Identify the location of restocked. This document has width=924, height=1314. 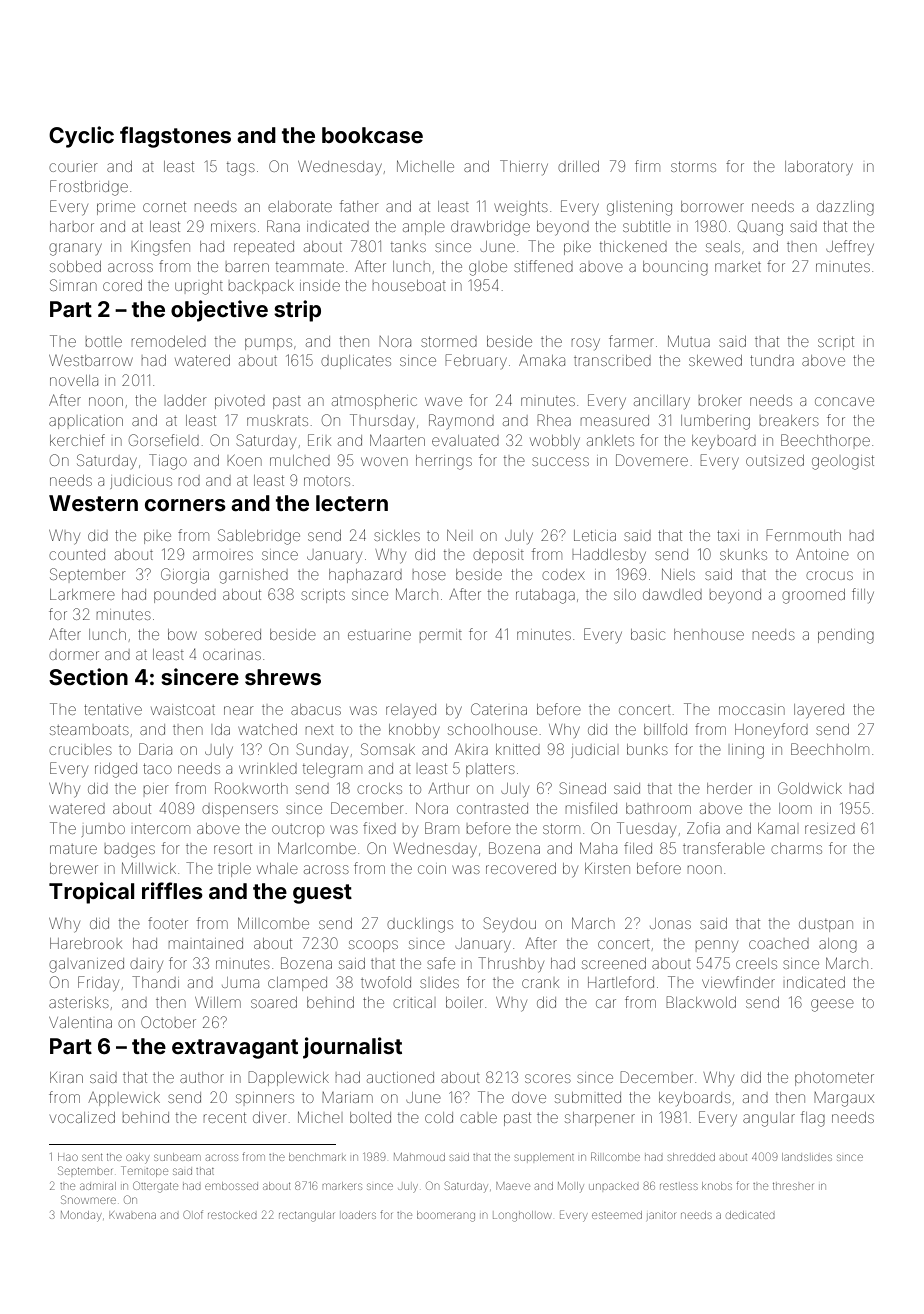
(232, 1215).
